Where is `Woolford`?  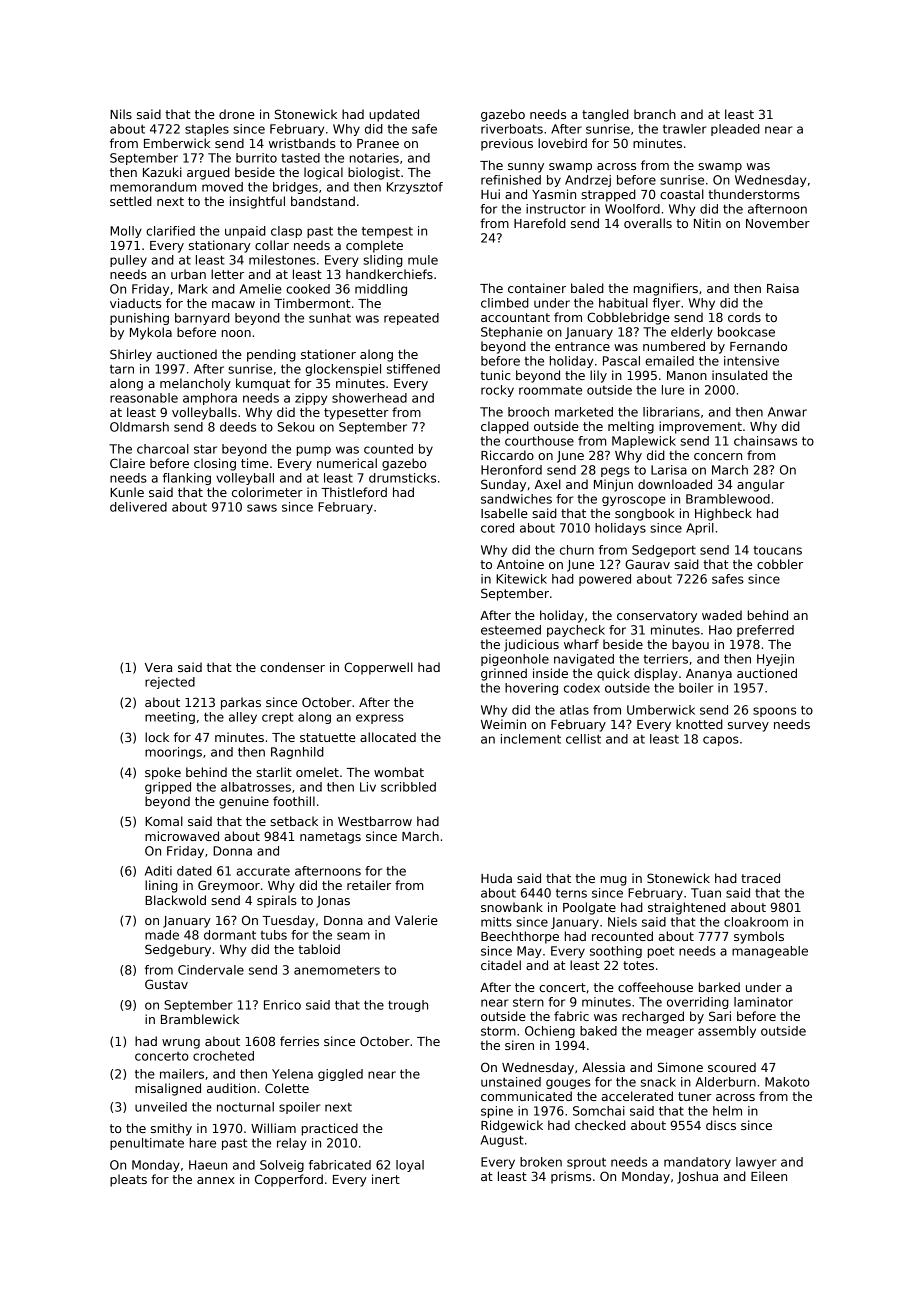 Woolford is located at coordinates (632, 209).
